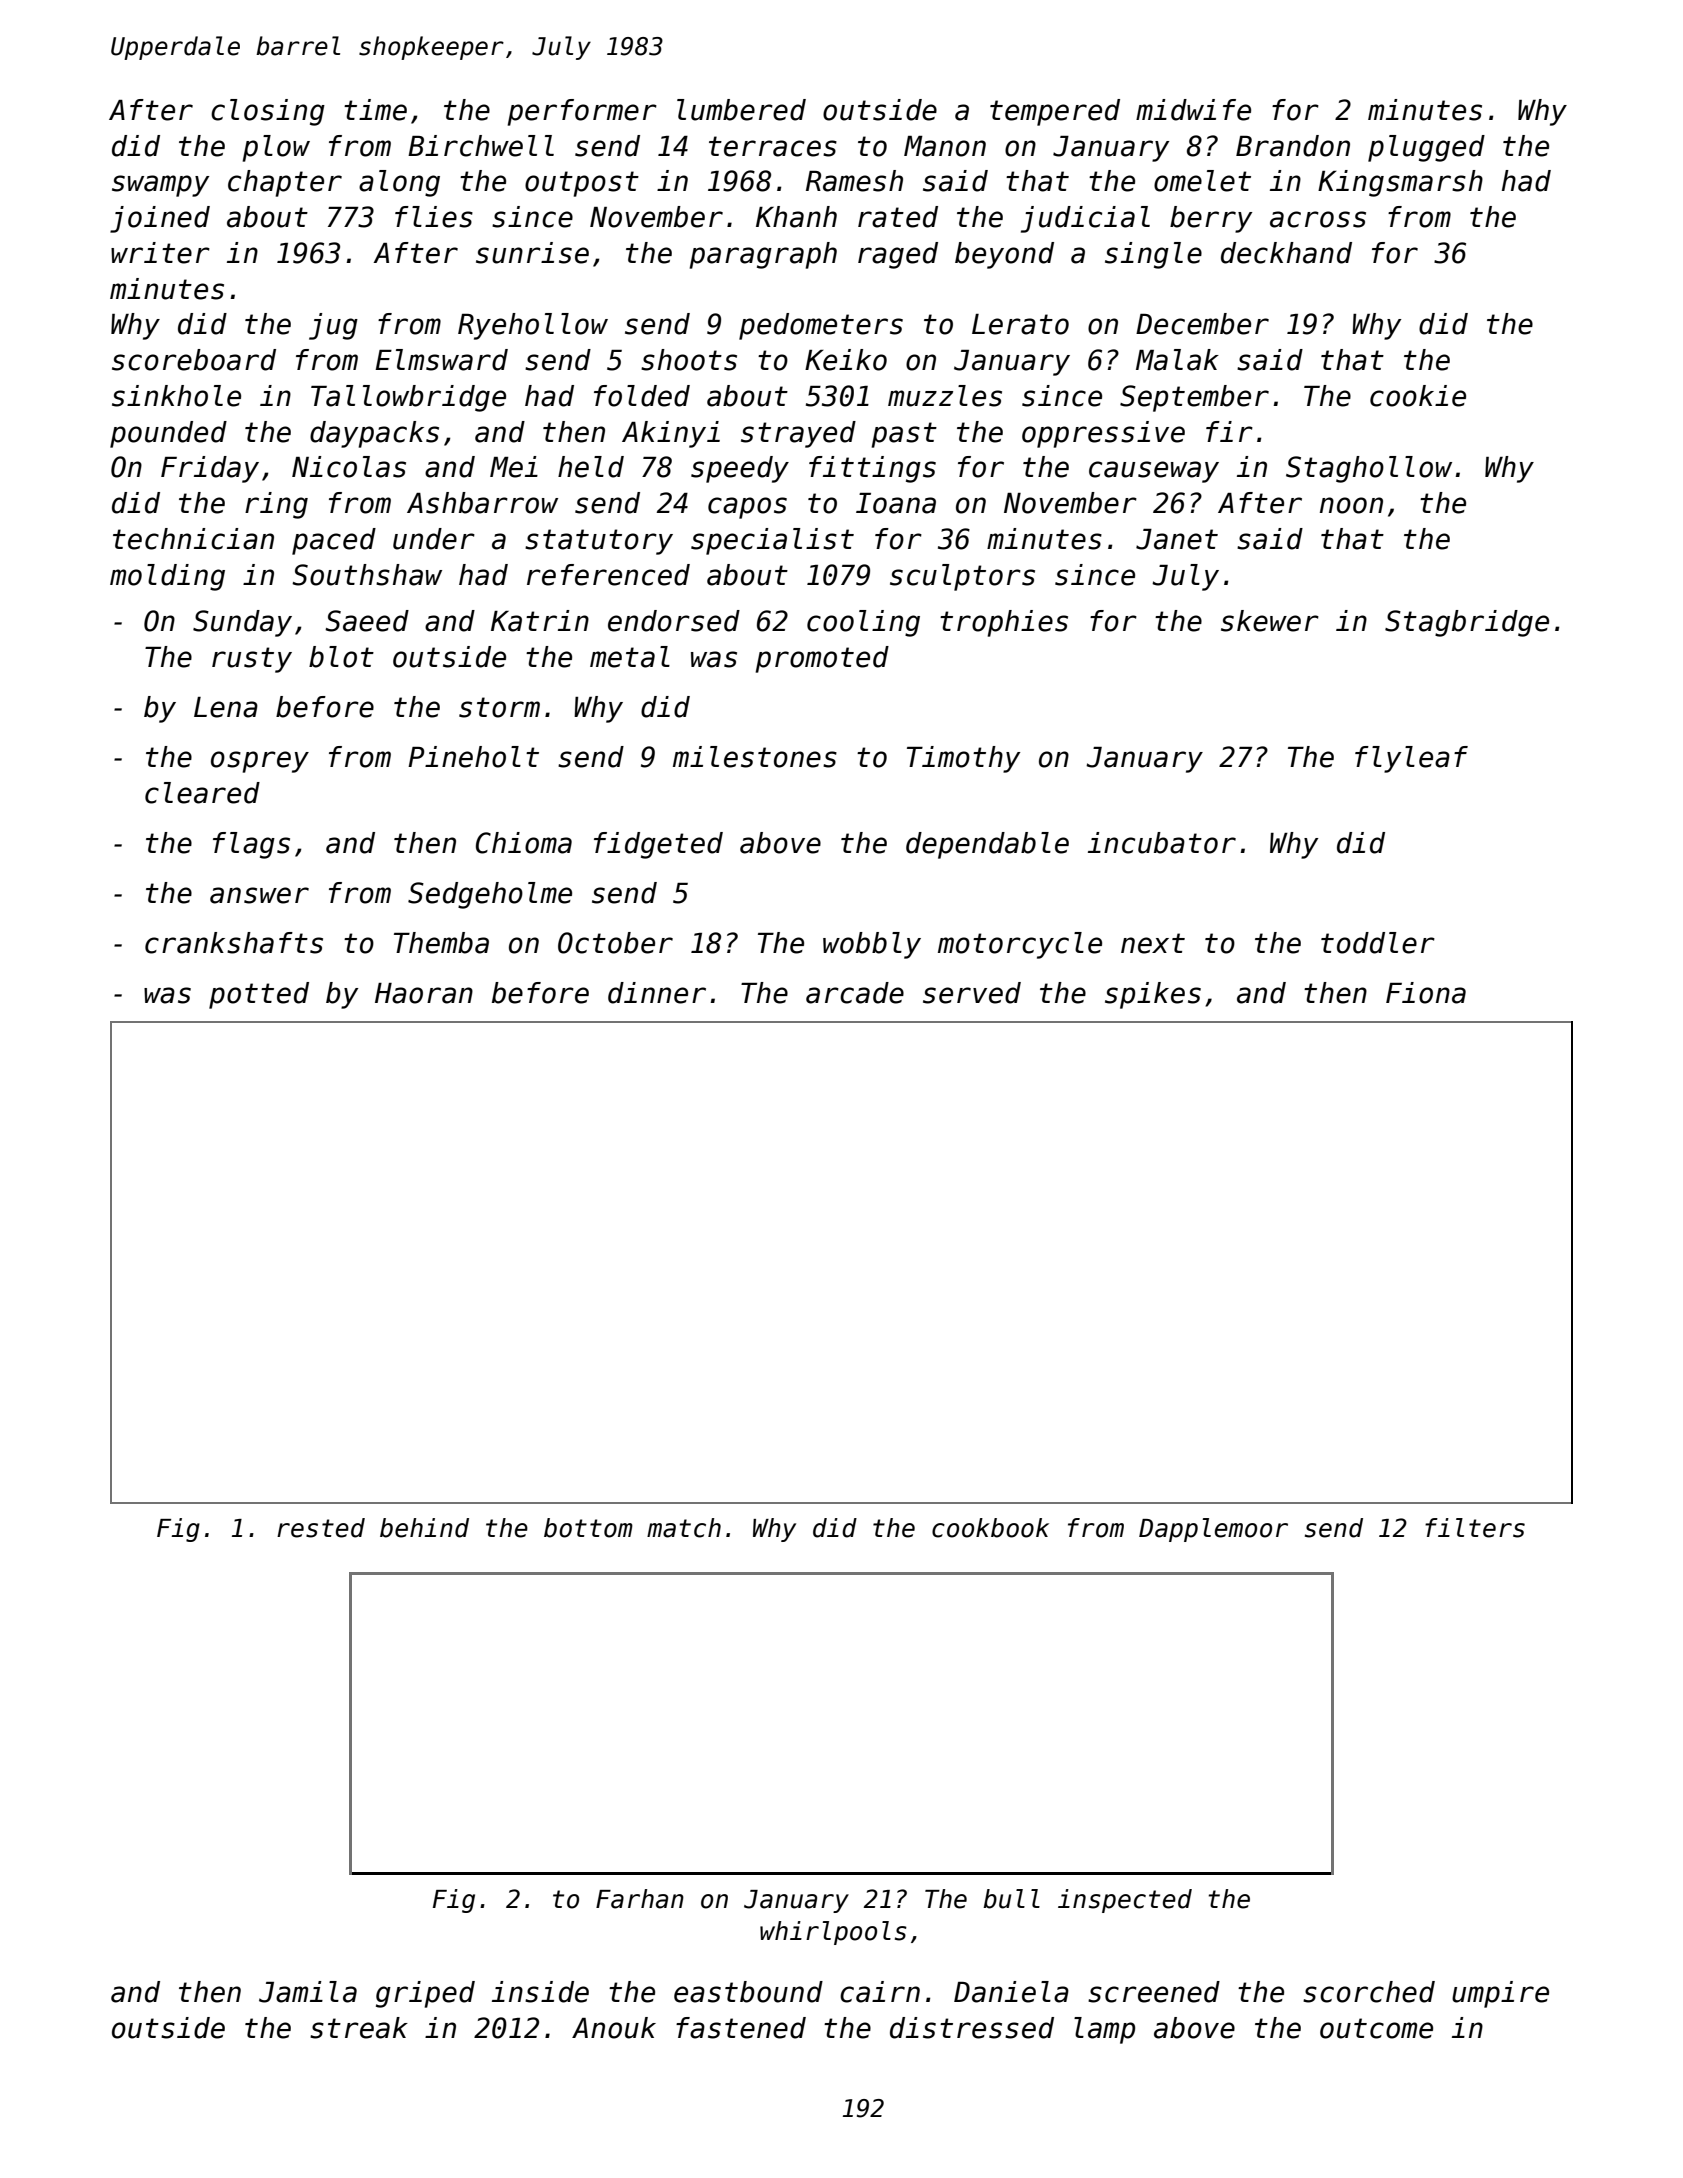 The width and height of the screenshot is (1683, 2178). I want to click on Anouk, so click(614, 2028).
